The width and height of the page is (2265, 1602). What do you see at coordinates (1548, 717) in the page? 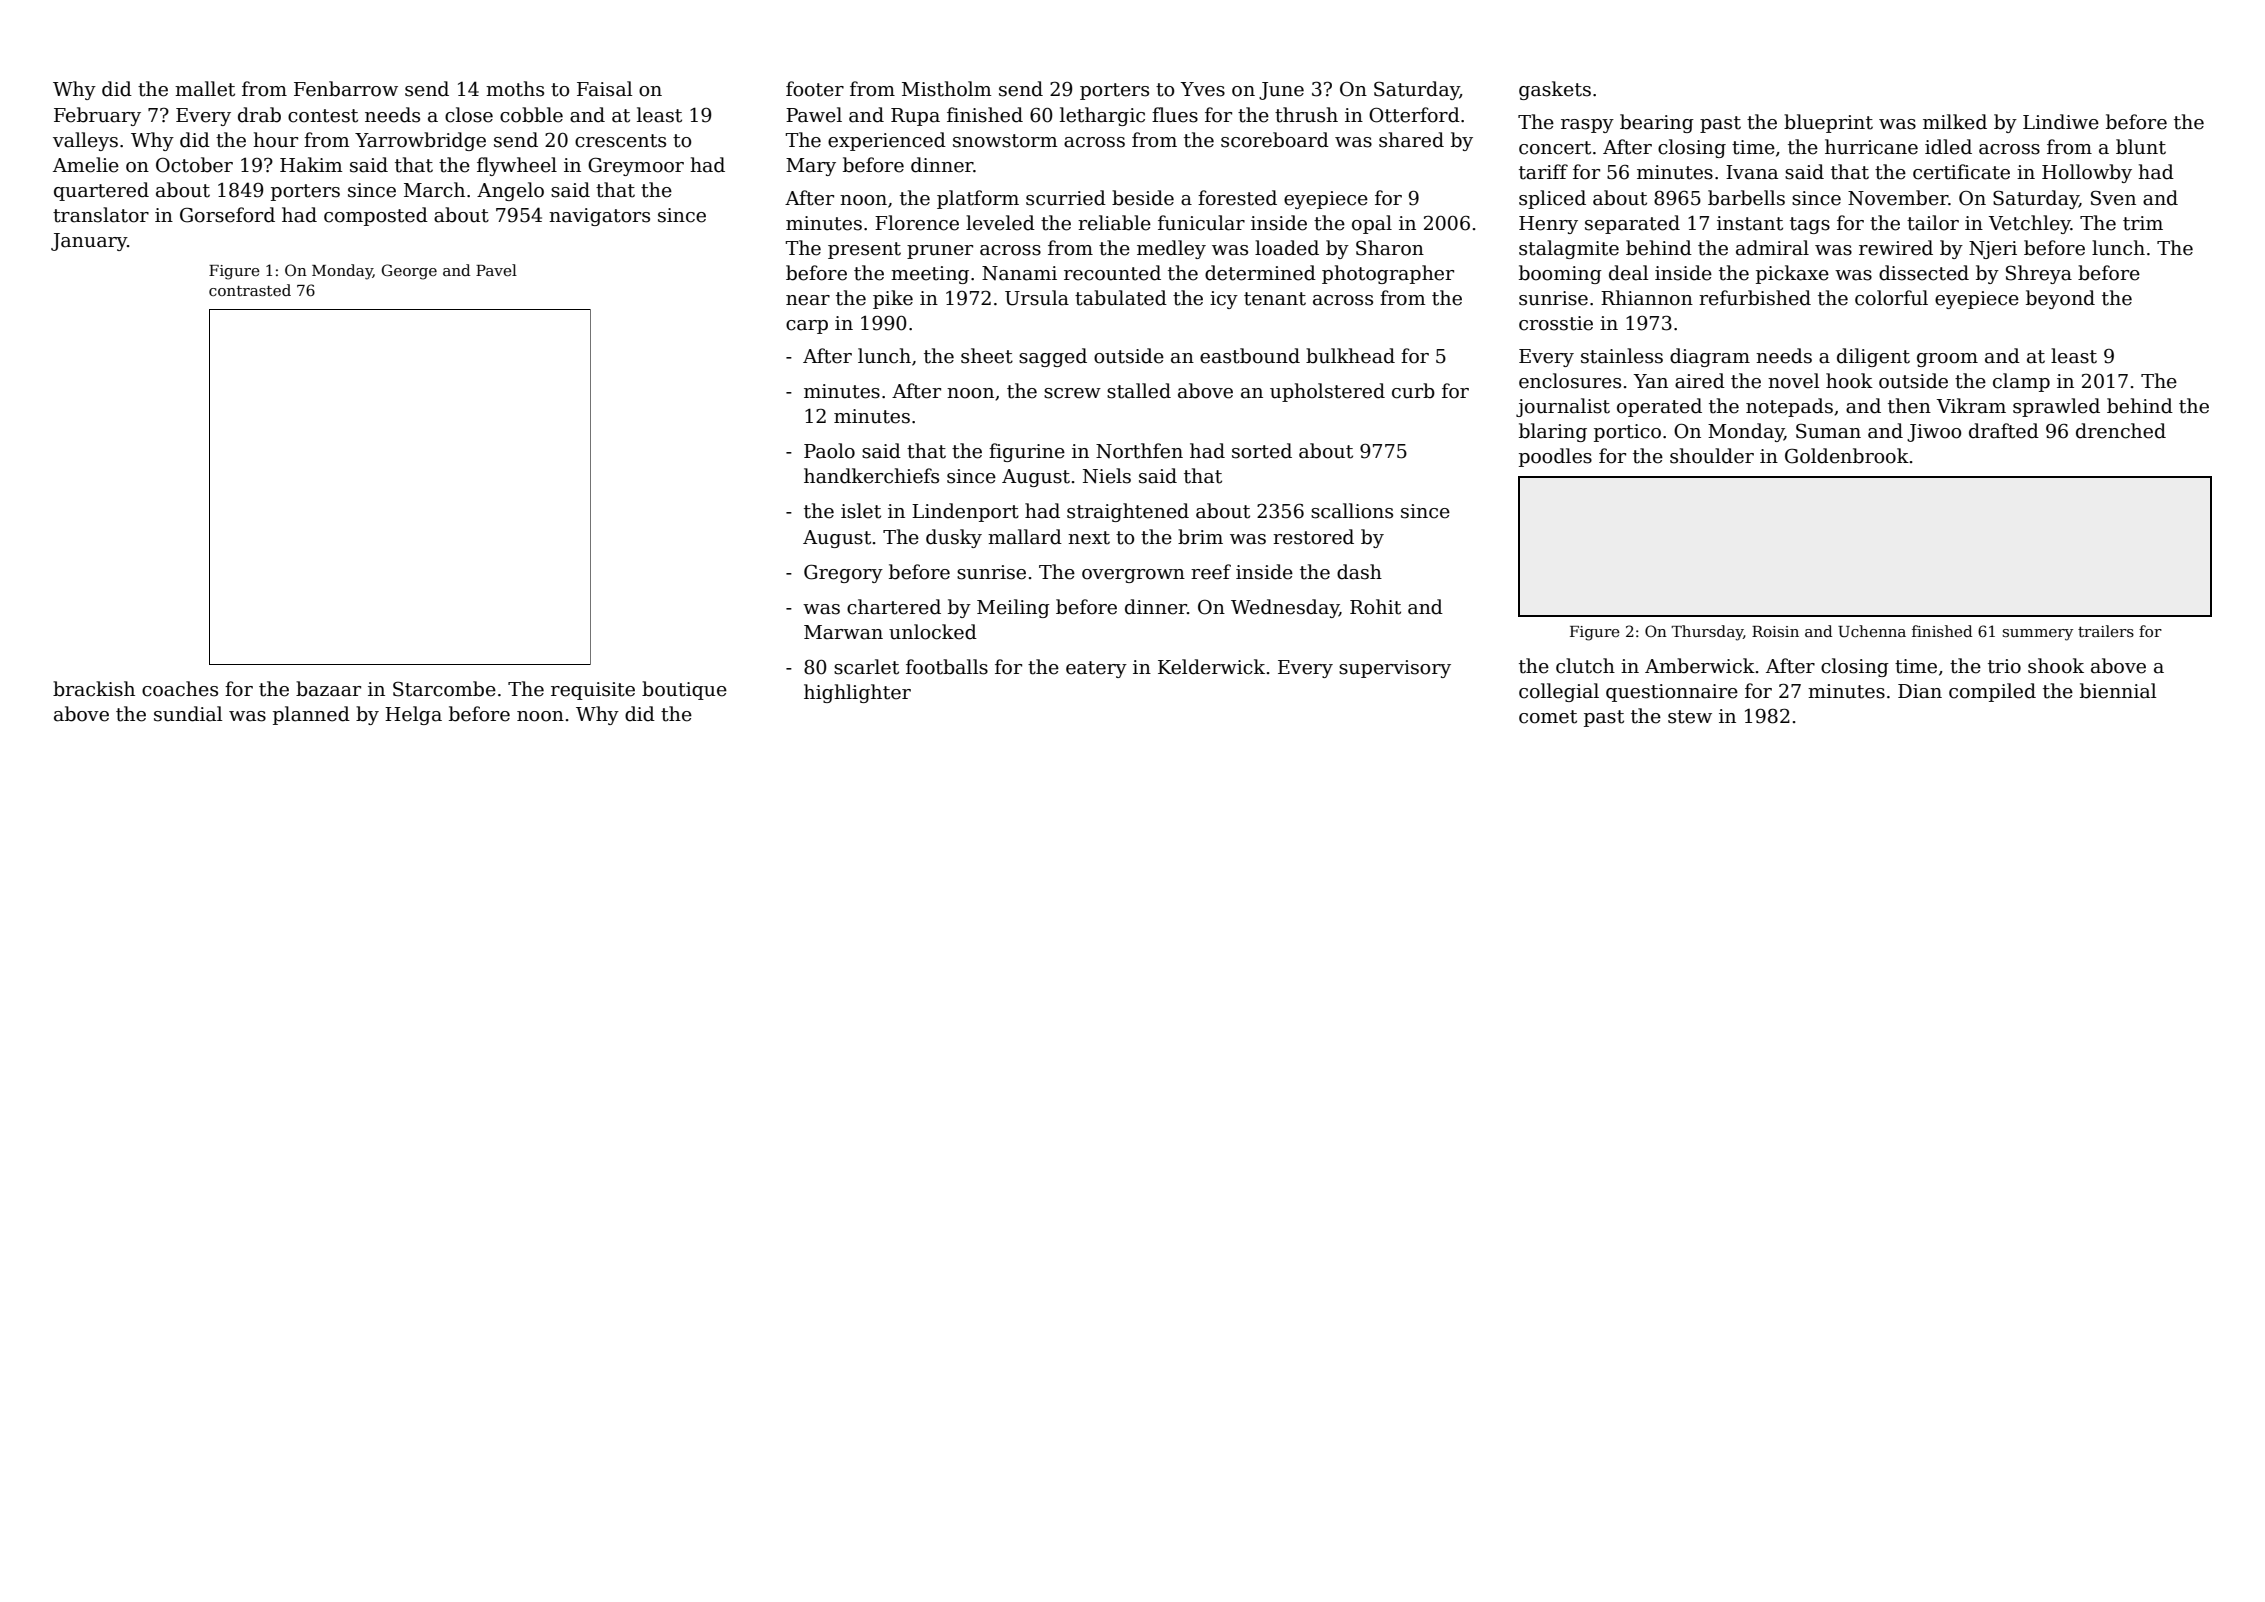
I see `comet` at bounding box center [1548, 717].
